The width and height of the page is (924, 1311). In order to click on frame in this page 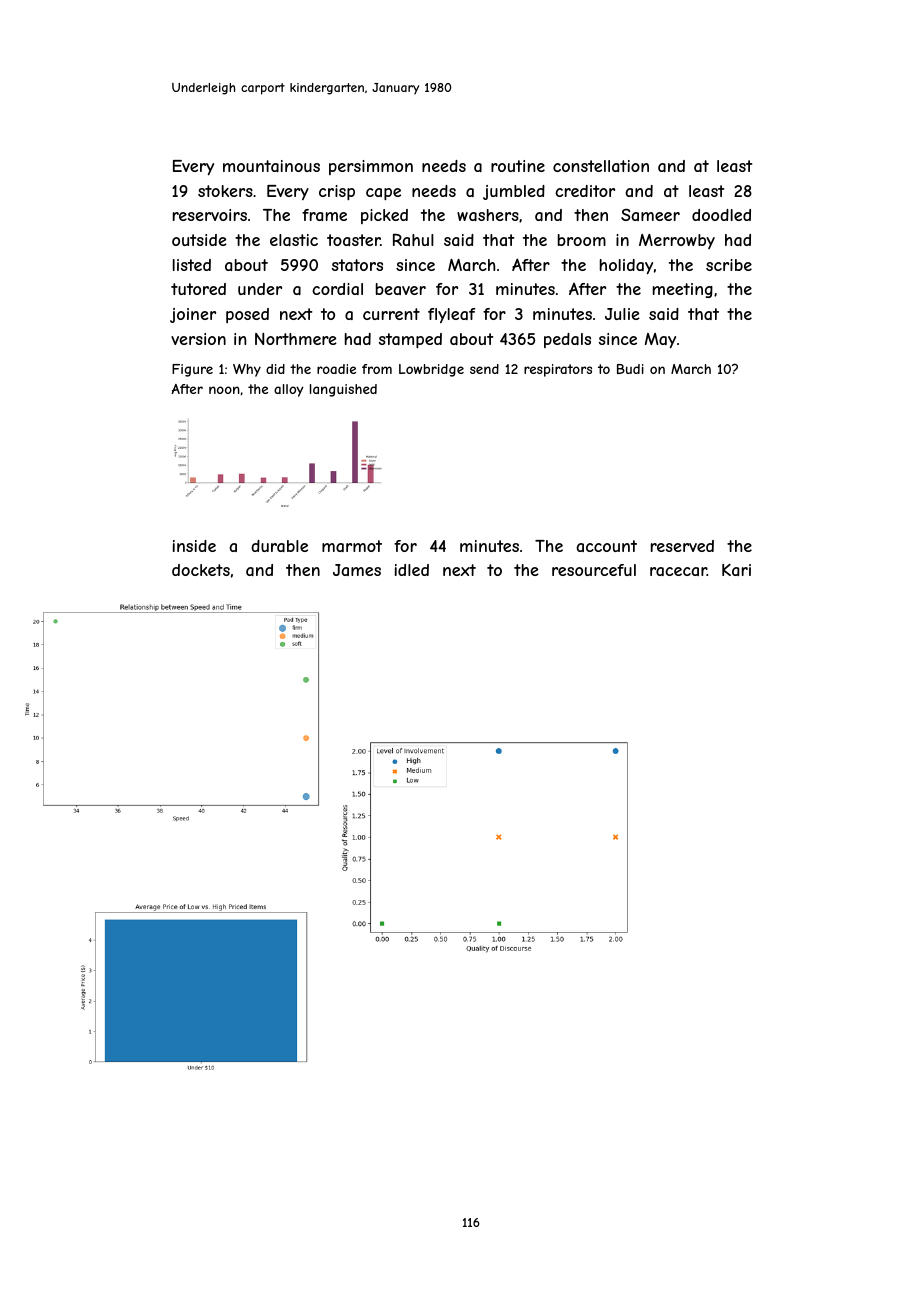, I will do `click(324, 215)`.
